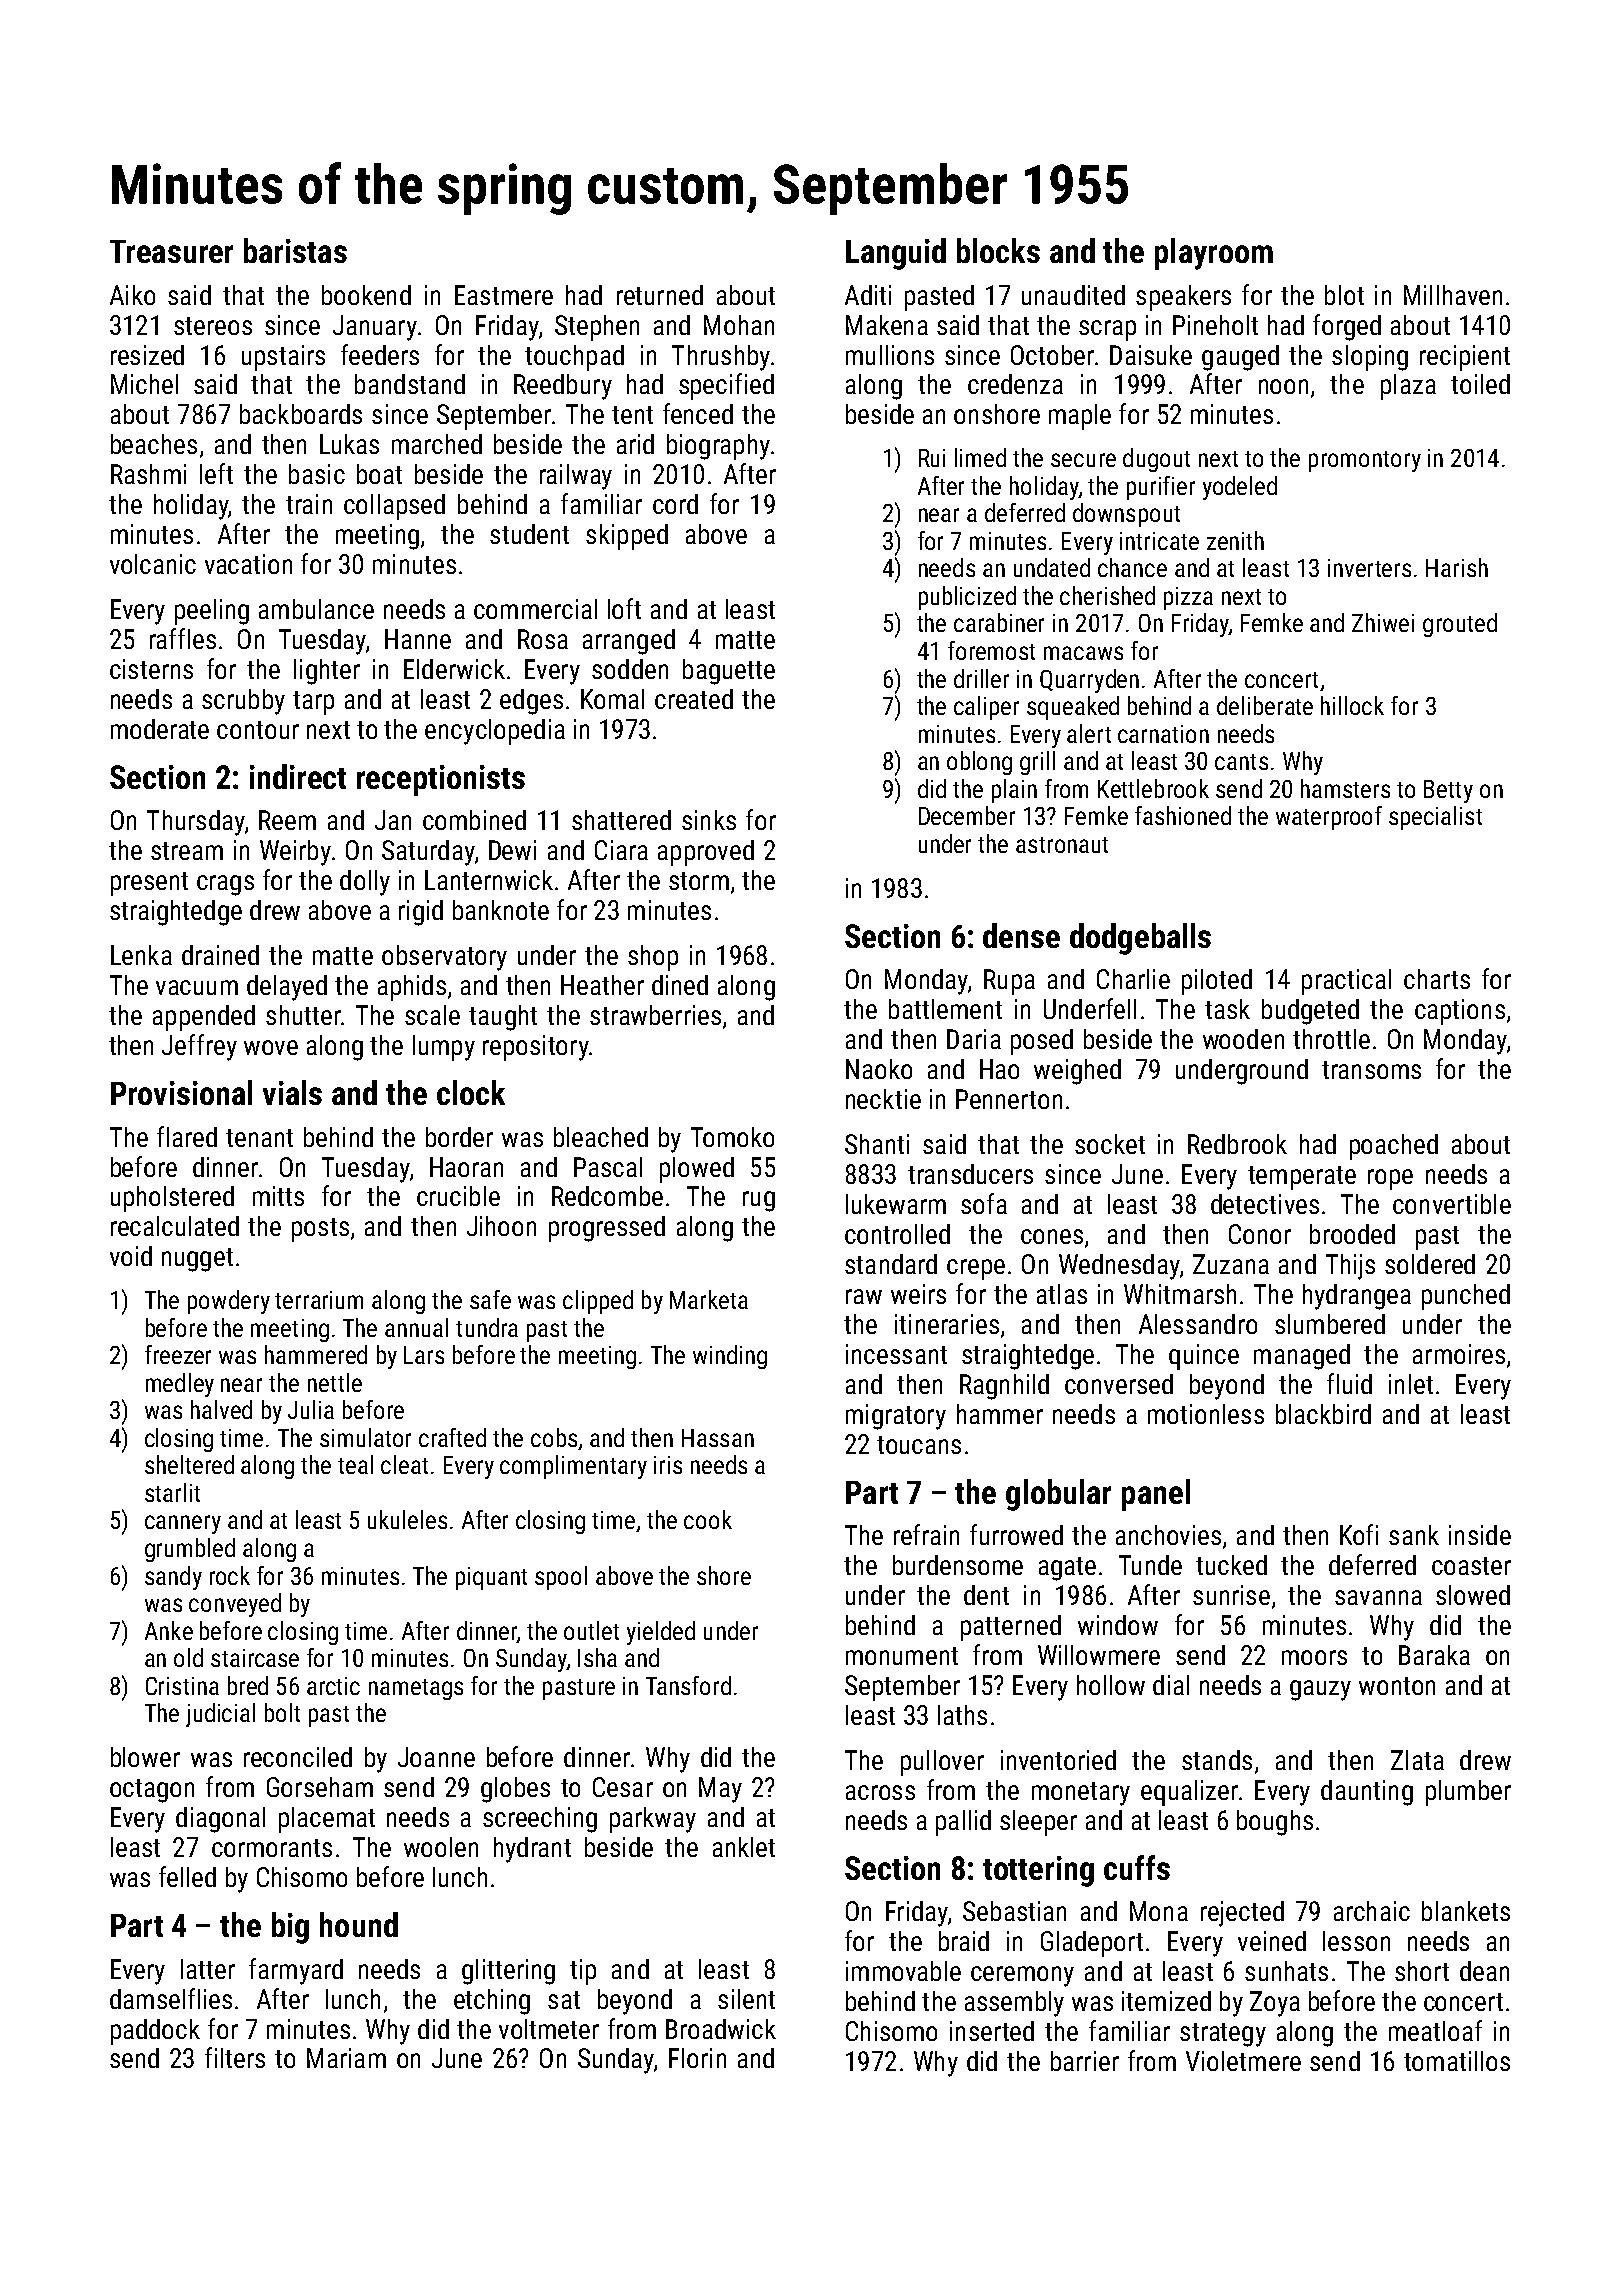 Image resolution: width=1620 pixels, height=2292 pixels. I want to click on hydrant, so click(532, 1850).
